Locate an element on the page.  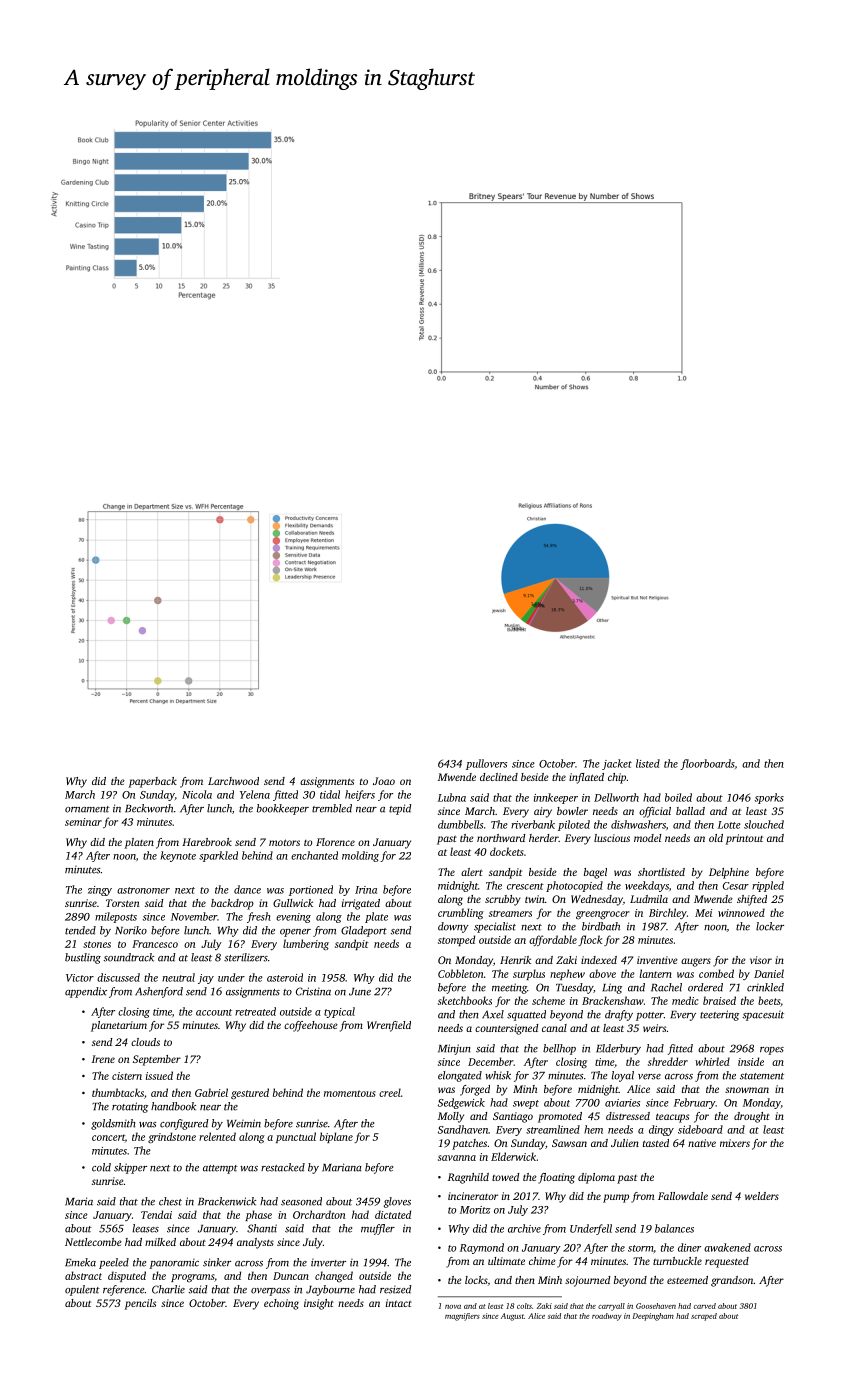
paperback is located at coordinates (153, 782).
